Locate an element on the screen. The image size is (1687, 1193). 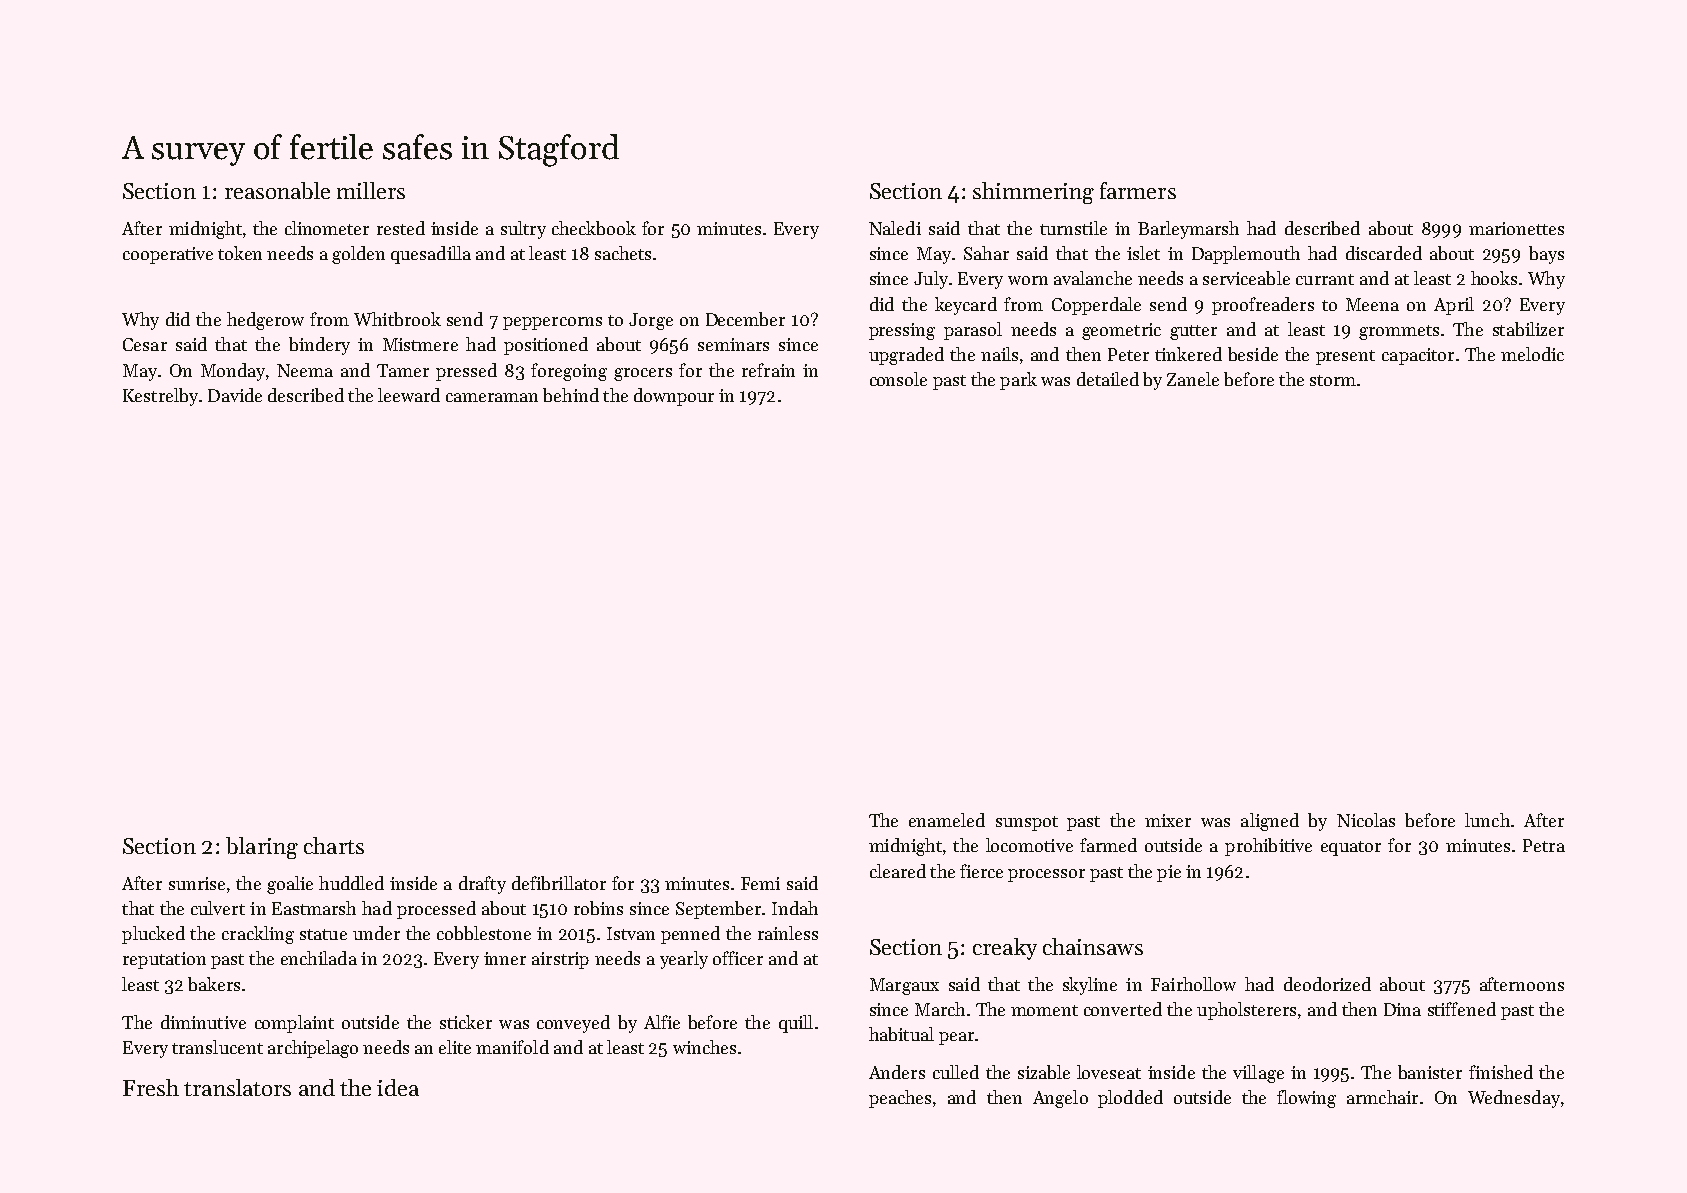
grocers is located at coordinates (643, 374).
